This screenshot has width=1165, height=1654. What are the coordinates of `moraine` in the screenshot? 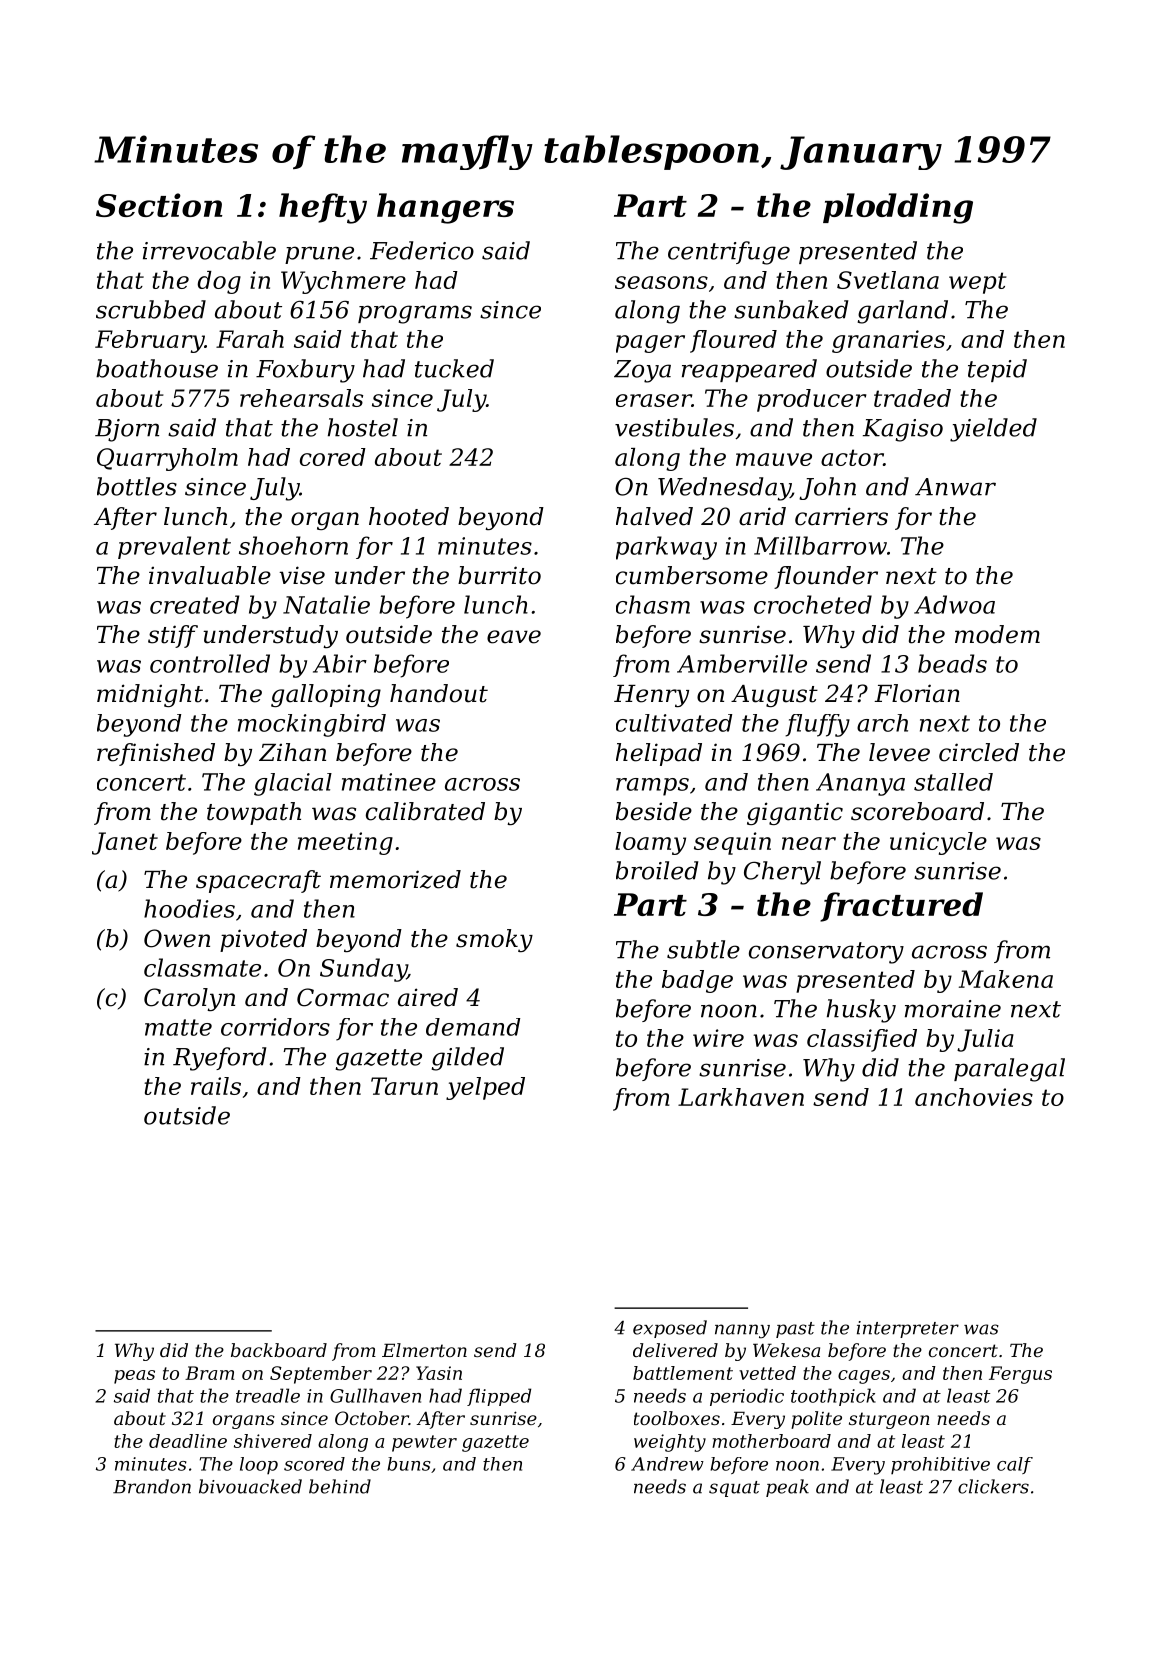 It's located at (953, 1009).
